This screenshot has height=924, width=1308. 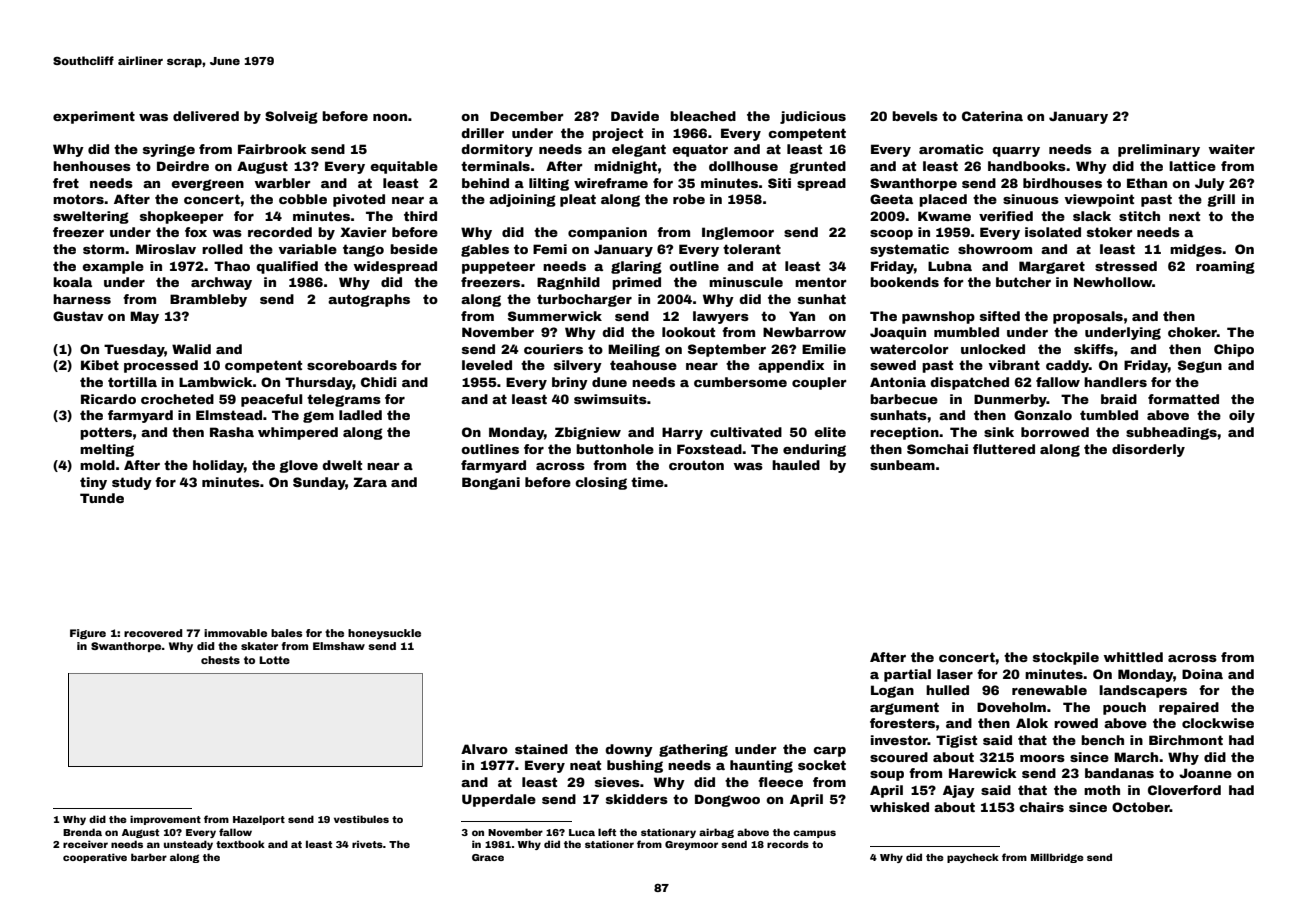 What do you see at coordinates (390, 117) in the screenshot?
I see `noon` at bounding box center [390, 117].
